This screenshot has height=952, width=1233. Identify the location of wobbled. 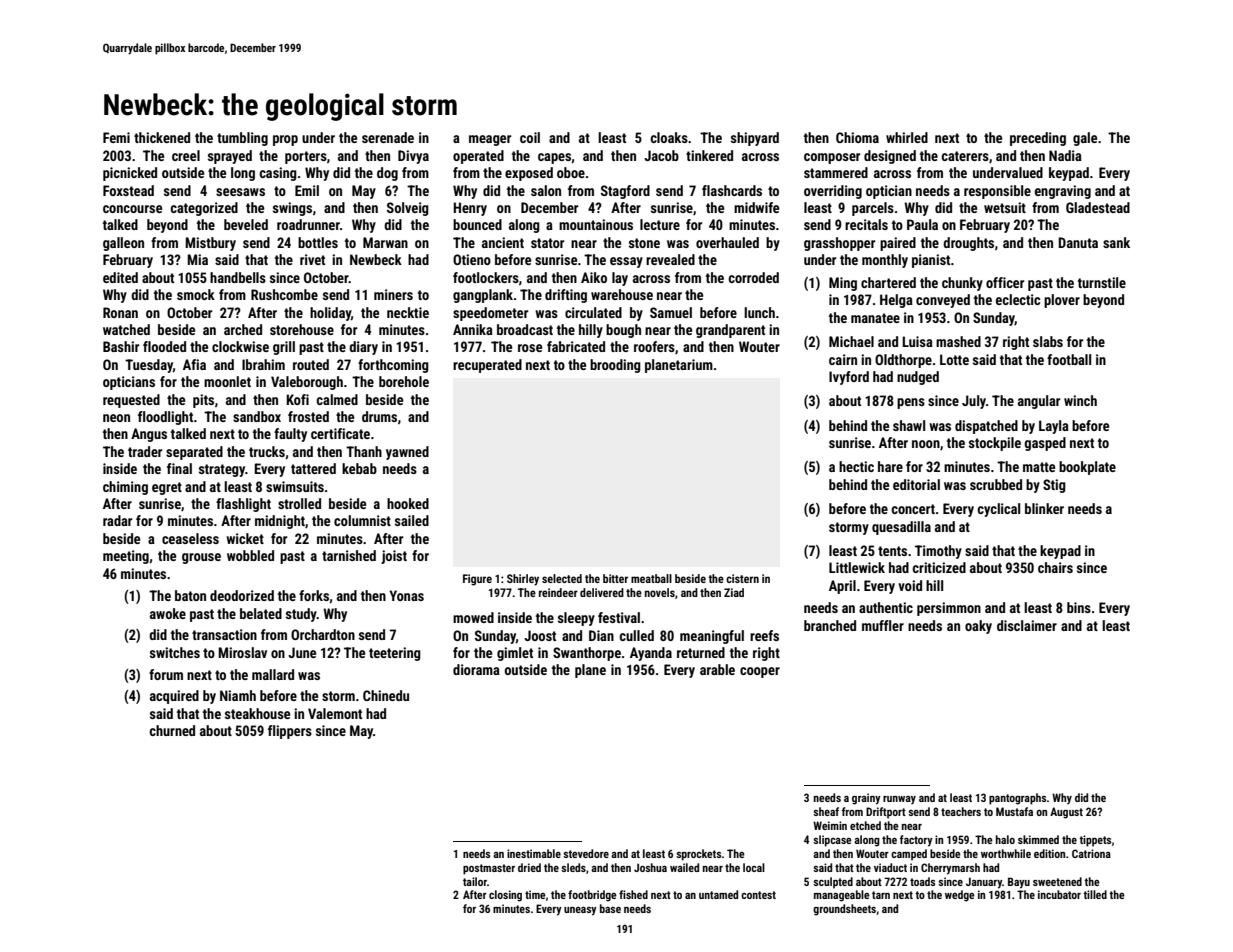
(250, 555).
